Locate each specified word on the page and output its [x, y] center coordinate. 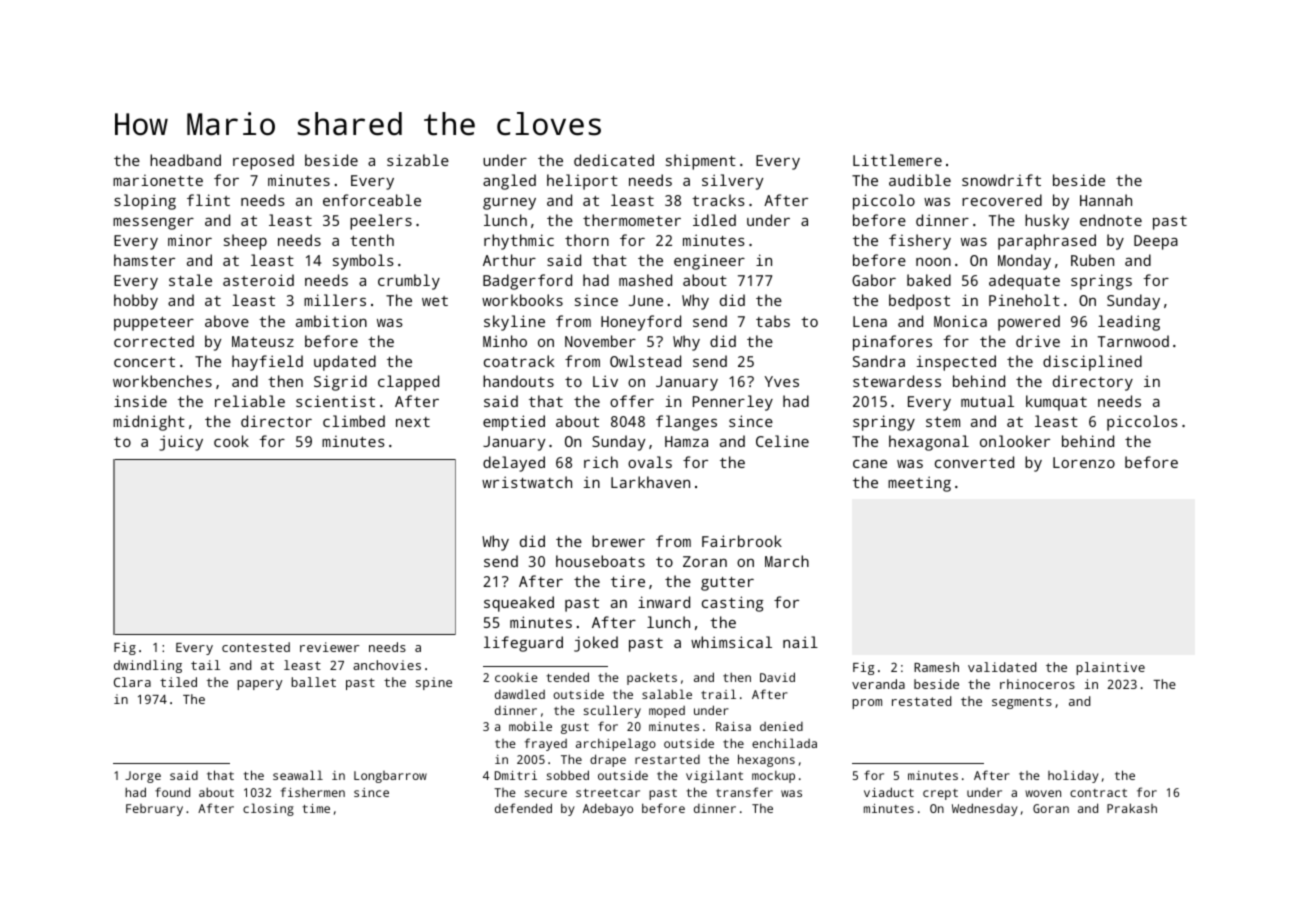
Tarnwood [1133, 341]
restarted [667, 759]
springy [884, 423]
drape [608, 760]
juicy [181, 443]
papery [260, 685]
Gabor [874, 280]
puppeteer [154, 324]
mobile [530, 726]
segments [1022, 703]
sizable [418, 160]
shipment [701, 162]
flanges [686, 423]
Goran [1051, 808]
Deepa [1156, 242]
